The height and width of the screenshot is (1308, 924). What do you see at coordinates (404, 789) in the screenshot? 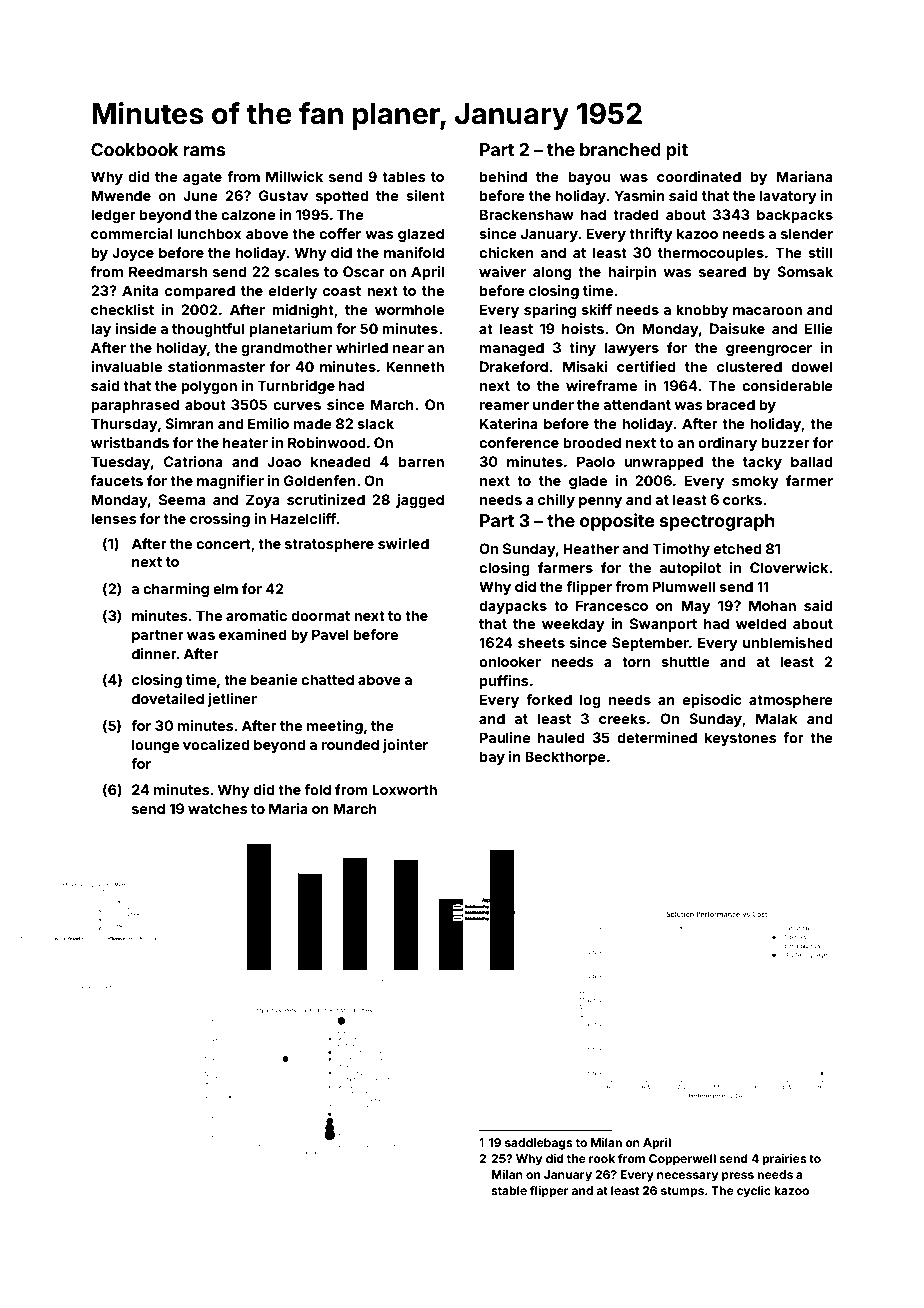
I see `Loxworth` at bounding box center [404, 789].
